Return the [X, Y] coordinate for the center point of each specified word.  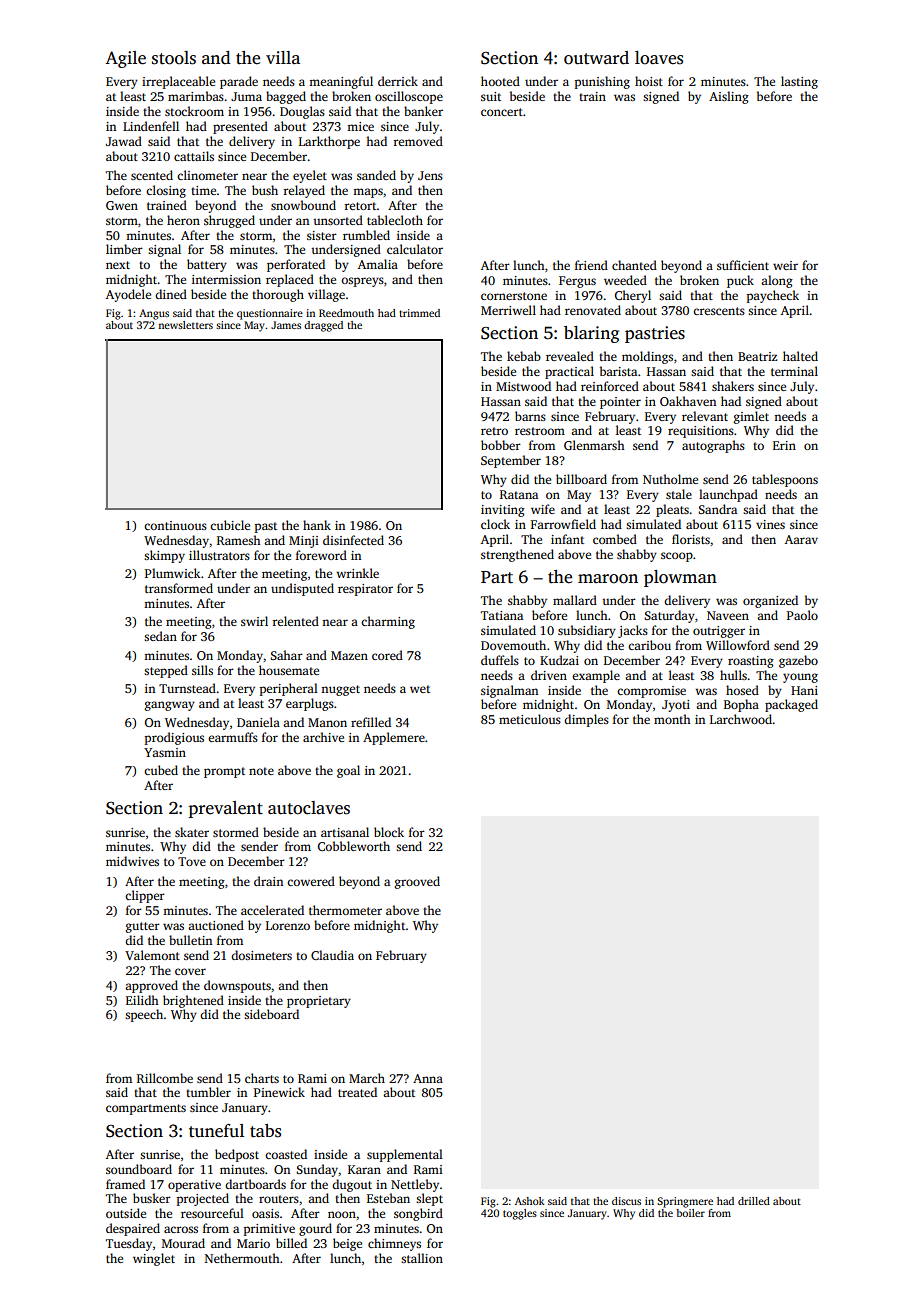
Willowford [738, 645]
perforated [296, 265]
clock [495, 524]
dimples [586, 720]
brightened [193, 1001]
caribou [649, 645]
